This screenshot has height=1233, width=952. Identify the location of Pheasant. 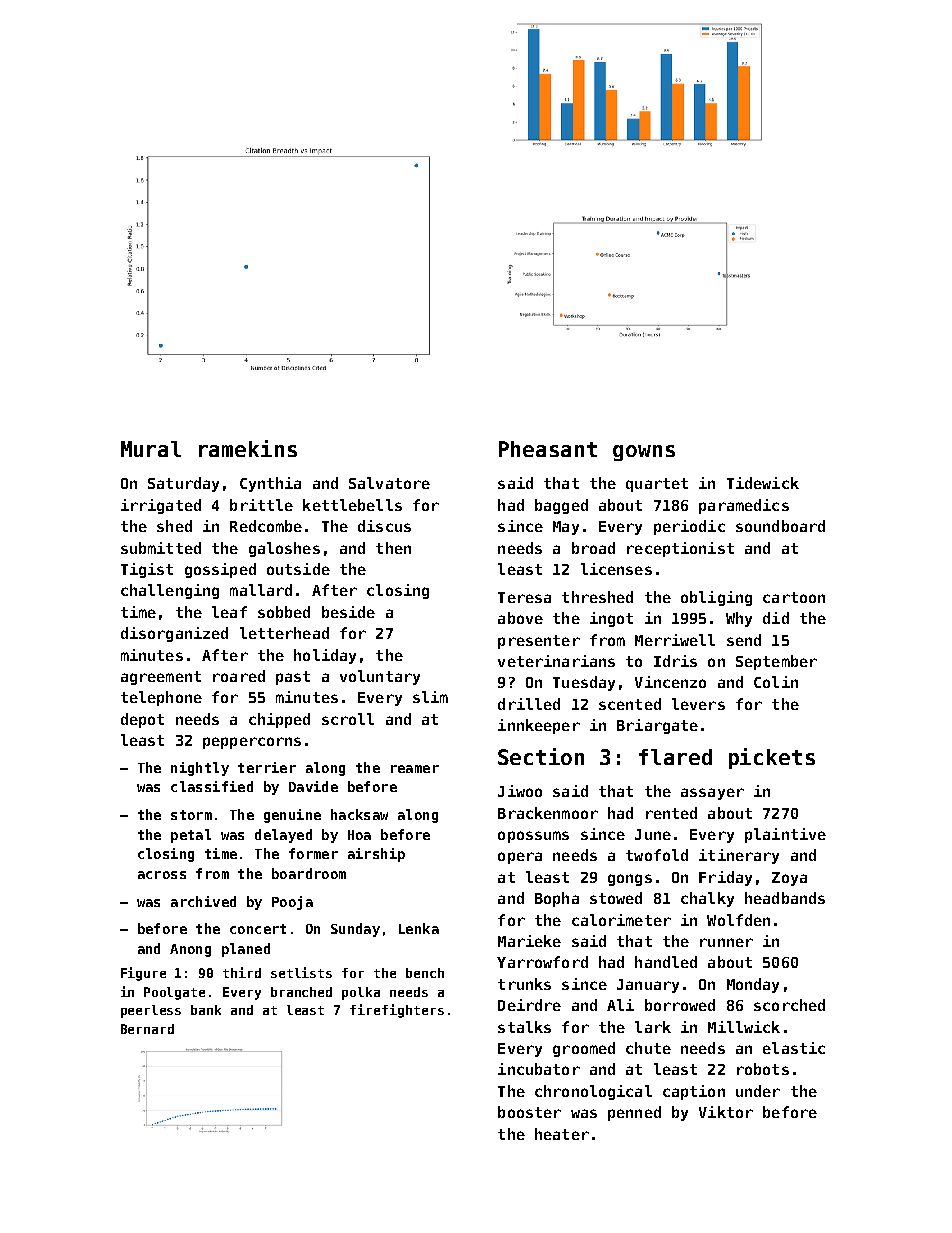
(548, 449).
